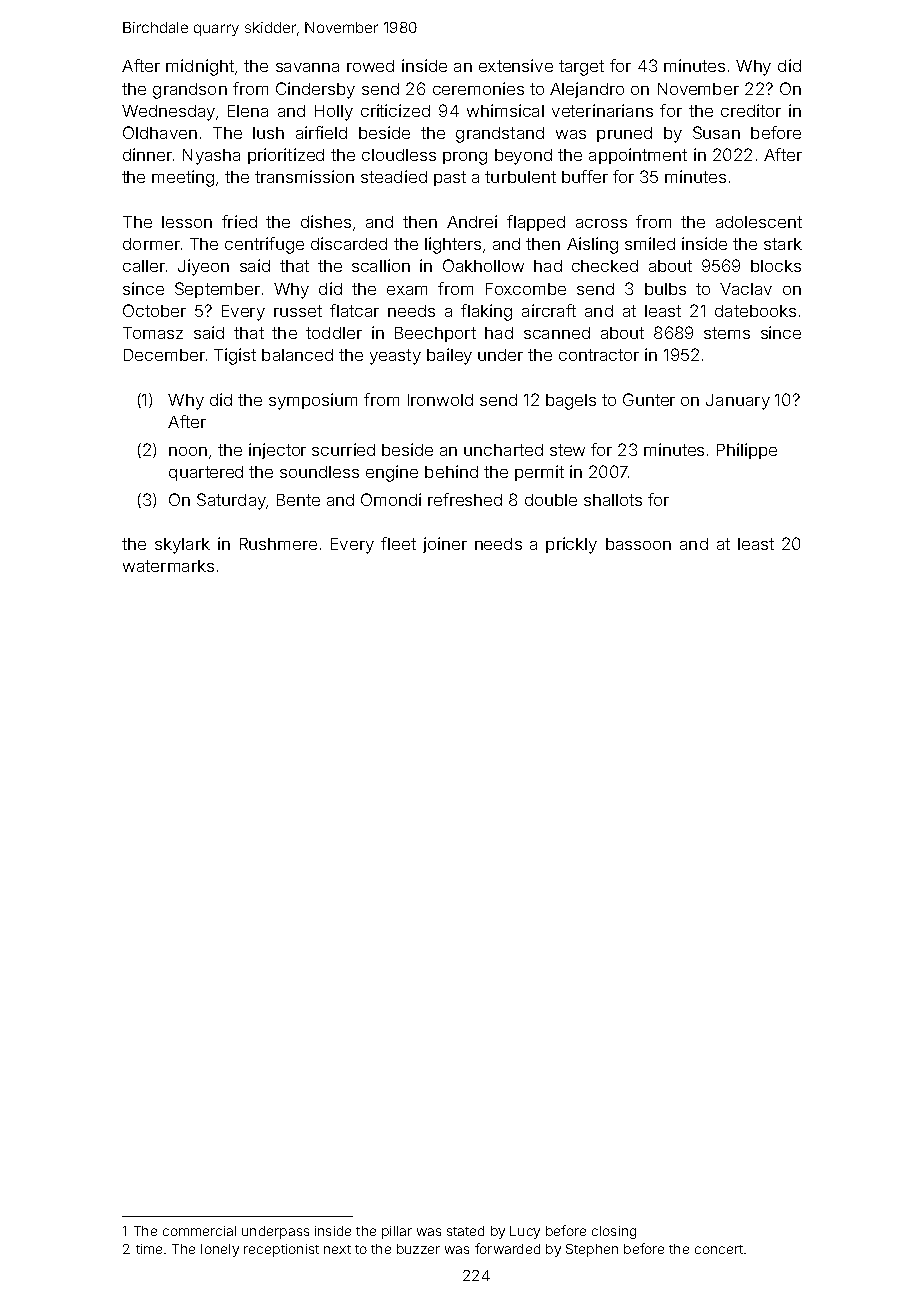  I want to click on prickly, so click(571, 545).
